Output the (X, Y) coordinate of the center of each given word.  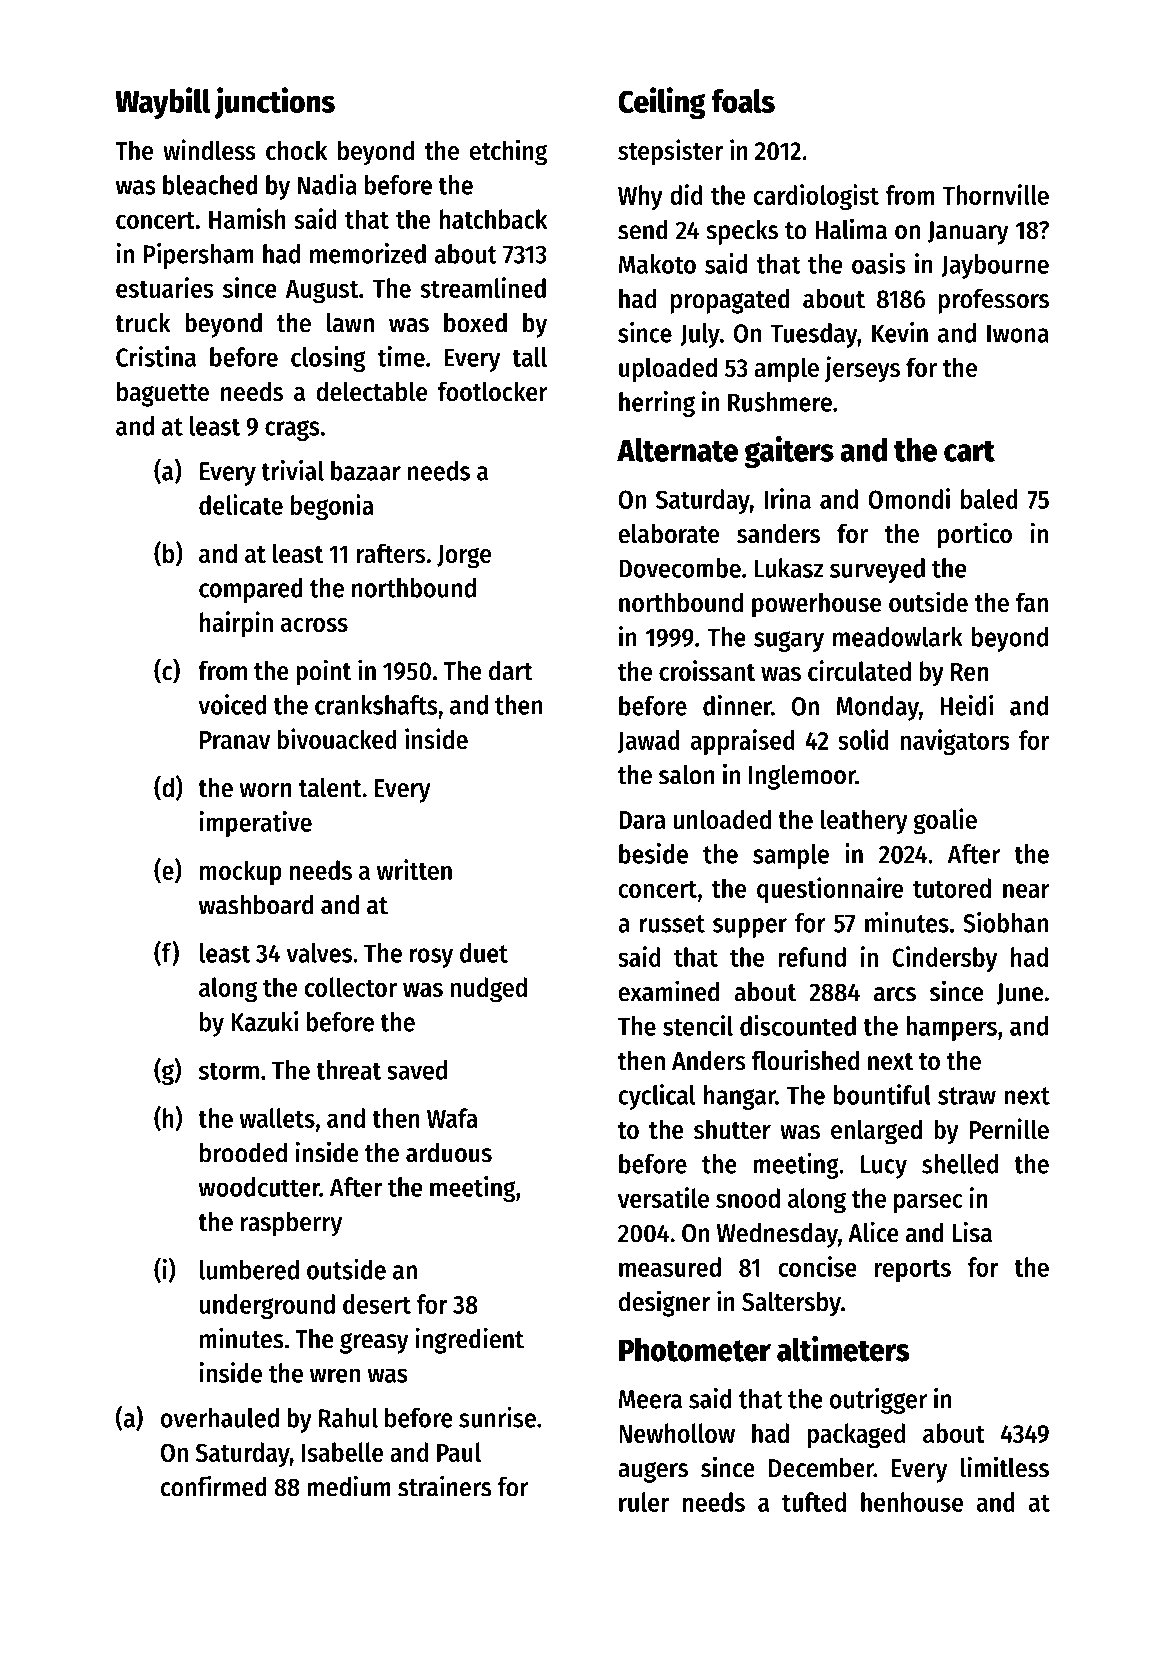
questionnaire (830, 890)
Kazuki (264, 1021)
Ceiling (661, 103)
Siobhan (1005, 922)
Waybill (162, 103)
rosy (431, 958)
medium (349, 1486)
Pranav (235, 740)
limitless (1005, 1467)
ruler (644, 1502)
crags (292, 430)
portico (975, 535)
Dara (642, 820)
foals (743, 101)
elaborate (668, 533)
